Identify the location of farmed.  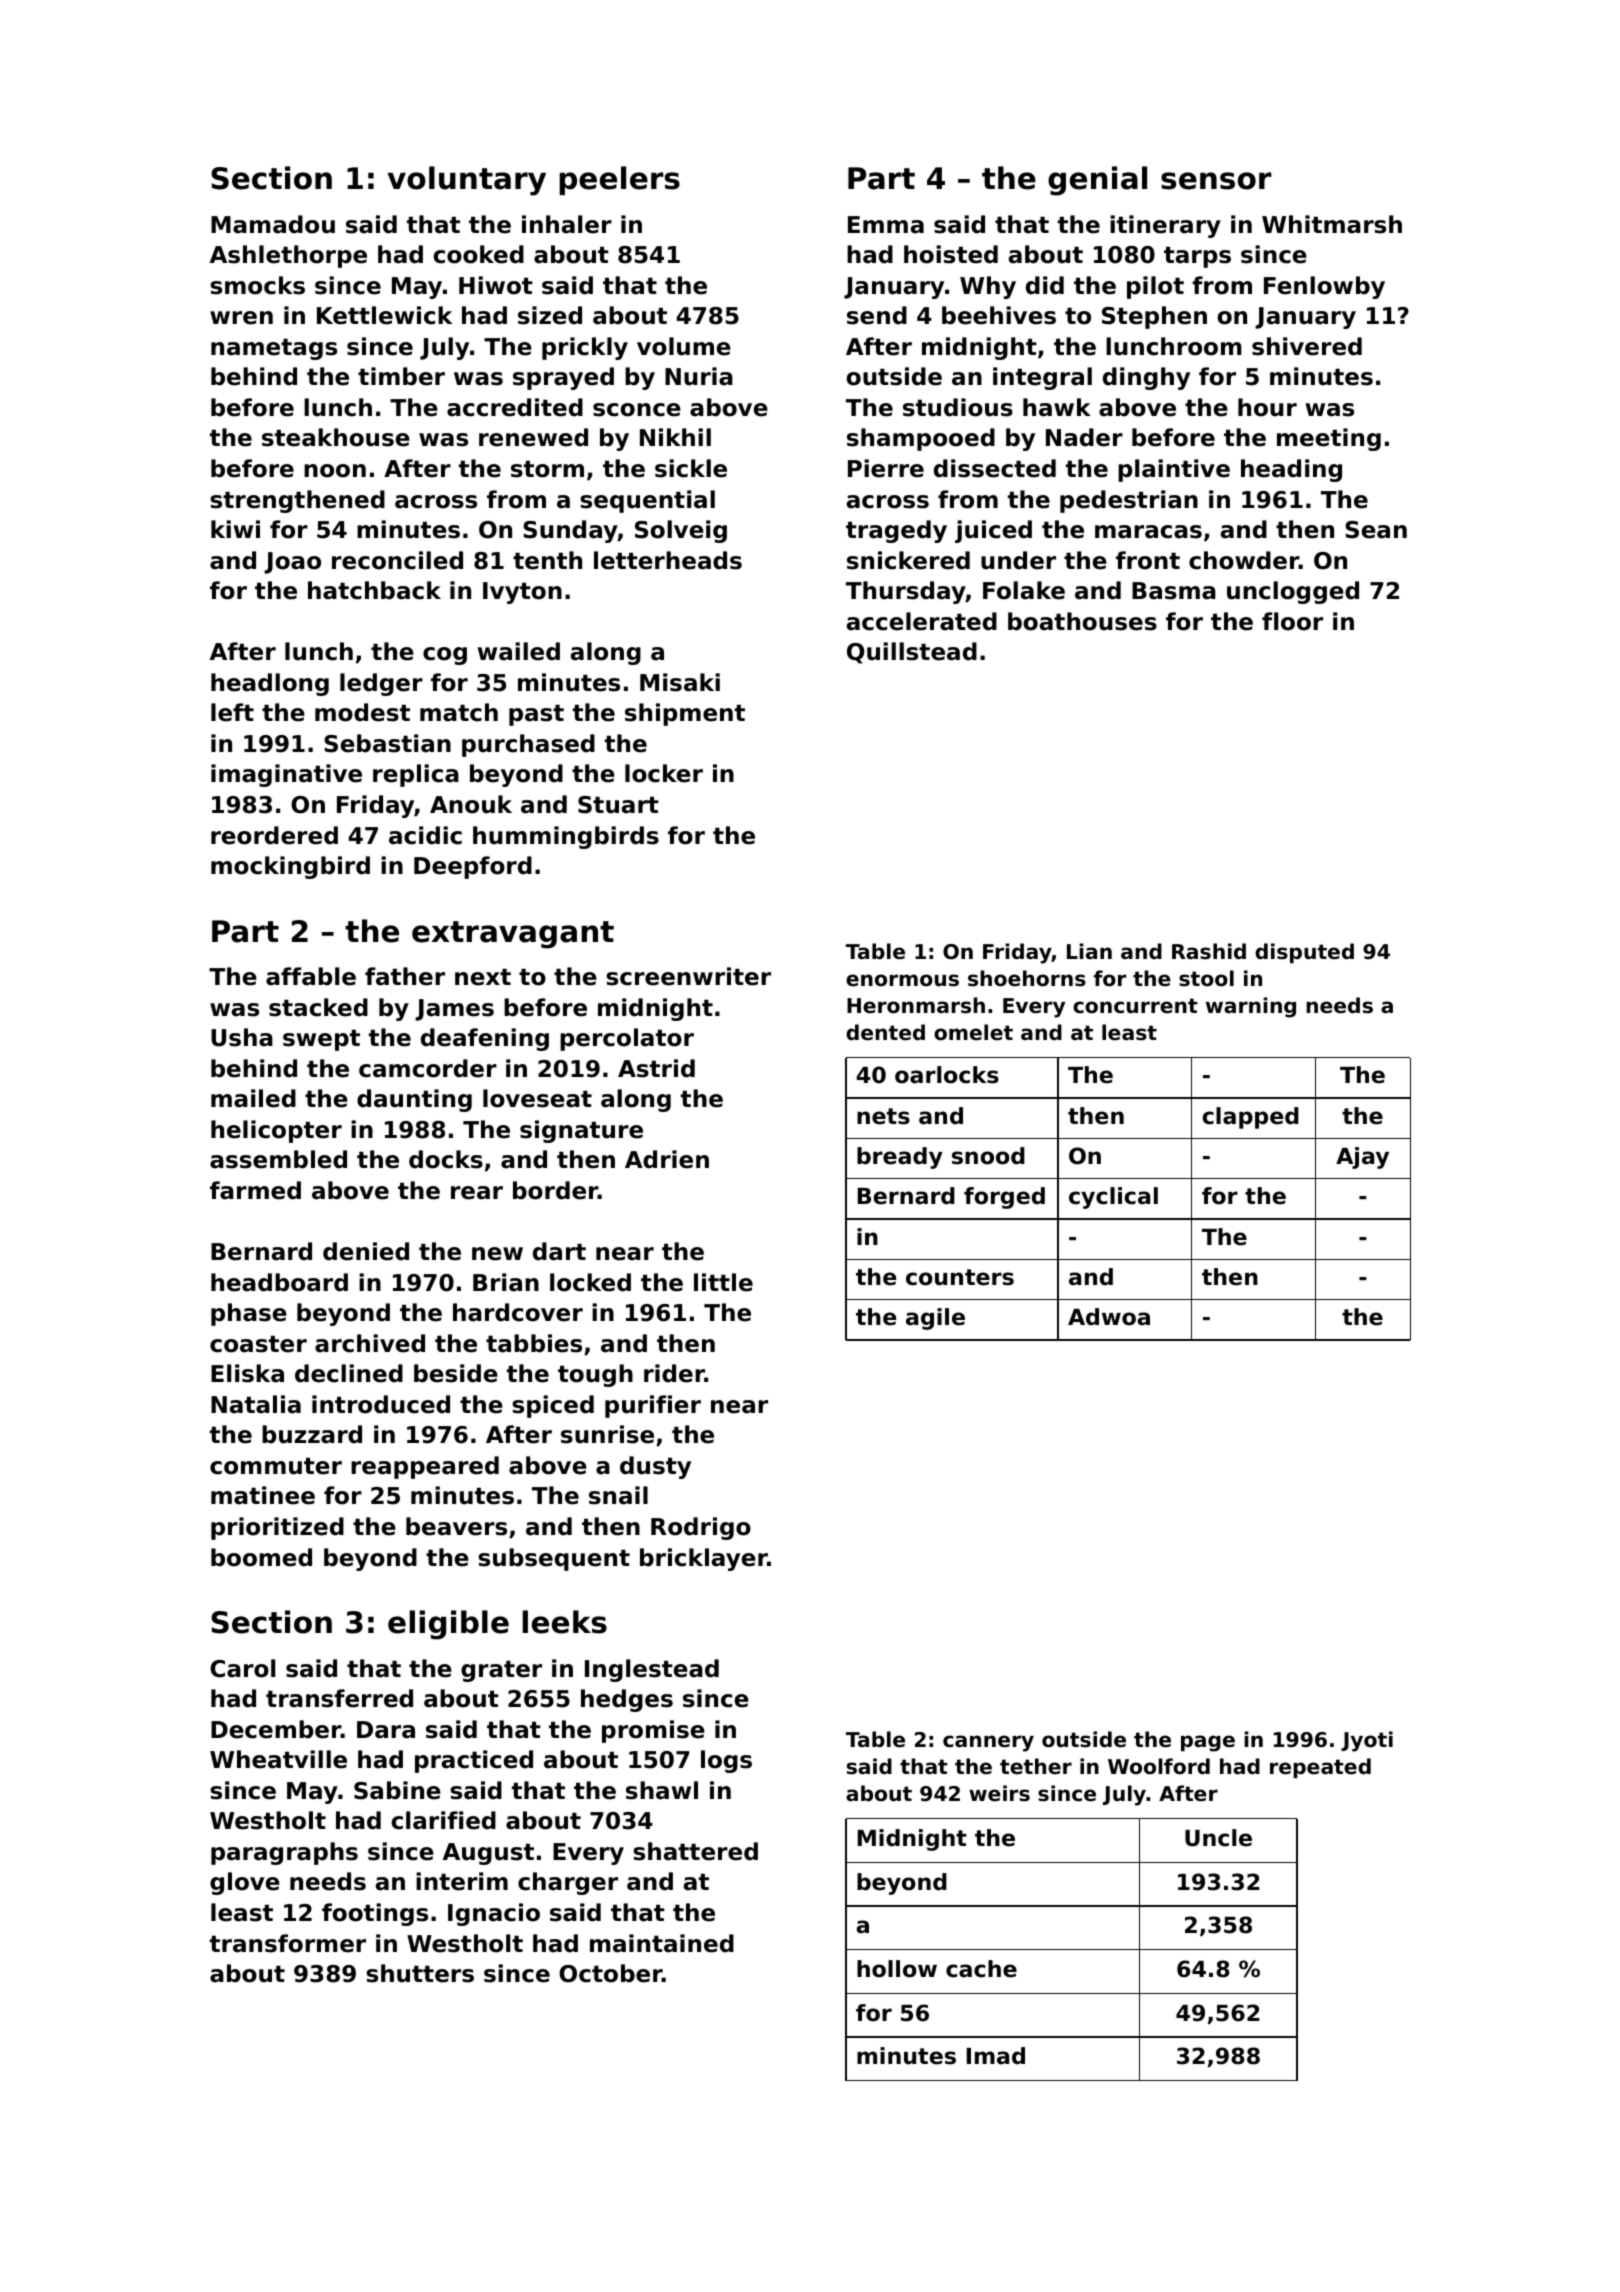
(255, 1190).
